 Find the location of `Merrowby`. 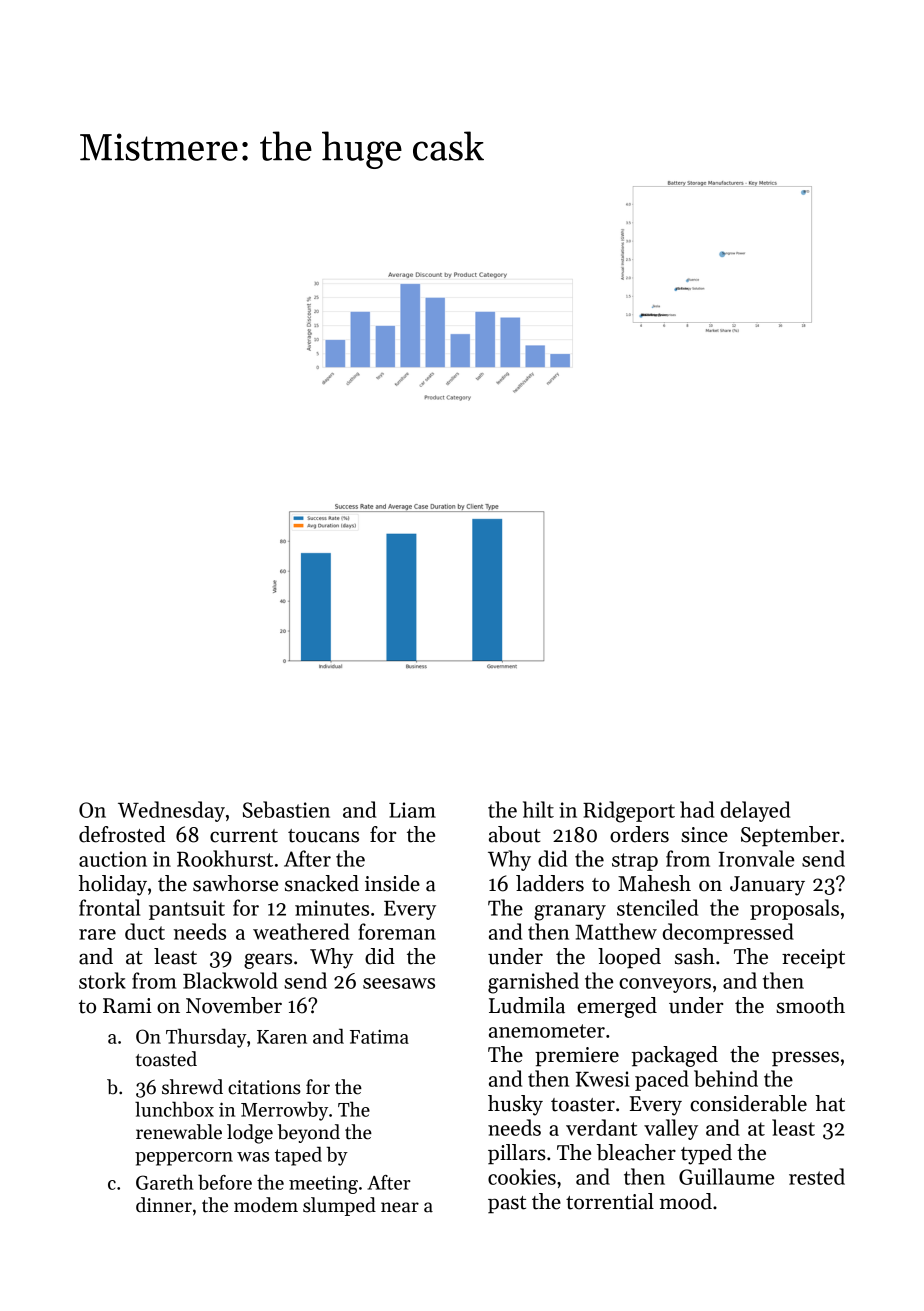

Merrowby is located at coordinates (284, 1111).
